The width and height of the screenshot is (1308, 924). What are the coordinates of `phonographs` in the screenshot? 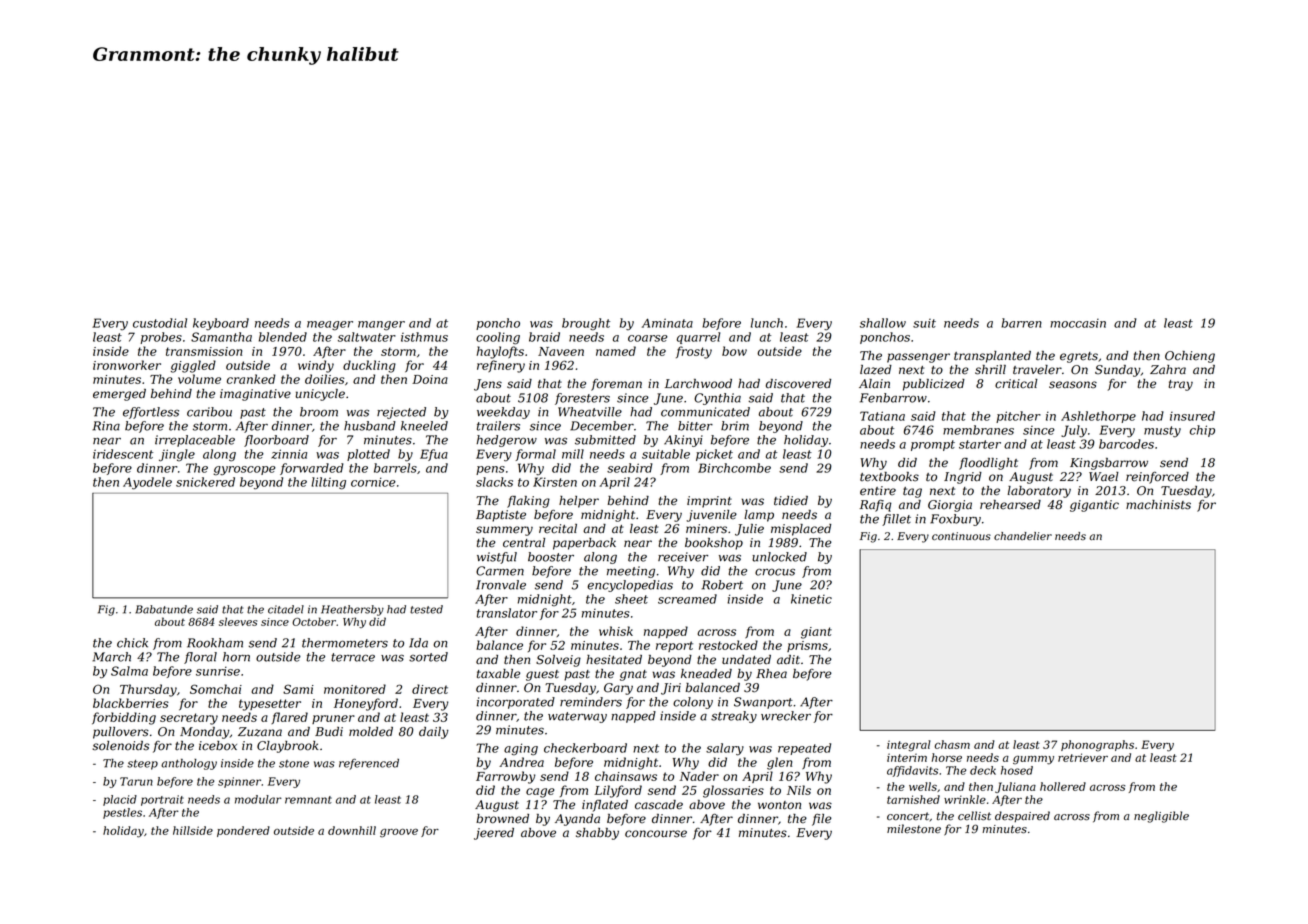 It's located at (1097, 746).
